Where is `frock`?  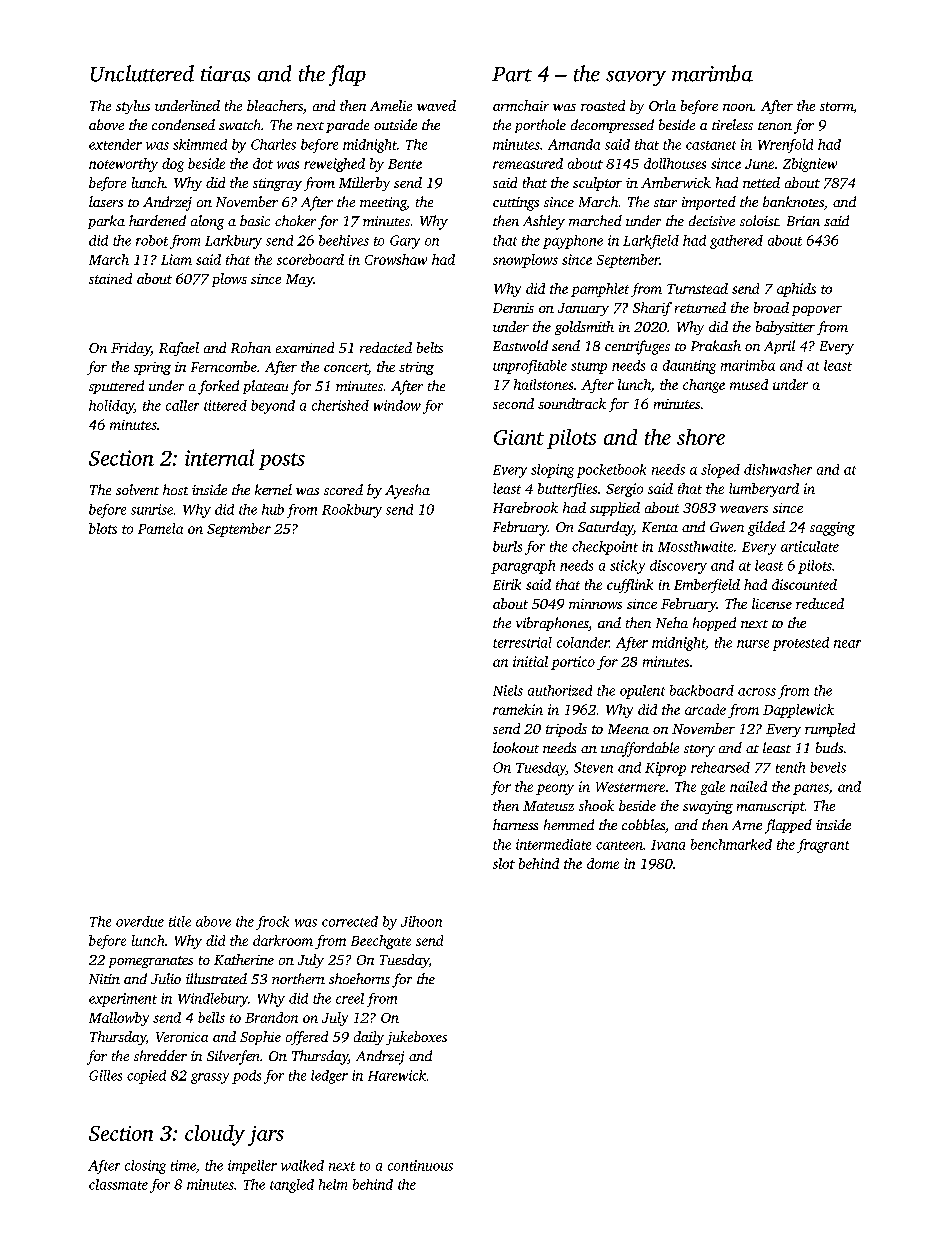 frock is located at coordinates (272, 923).
